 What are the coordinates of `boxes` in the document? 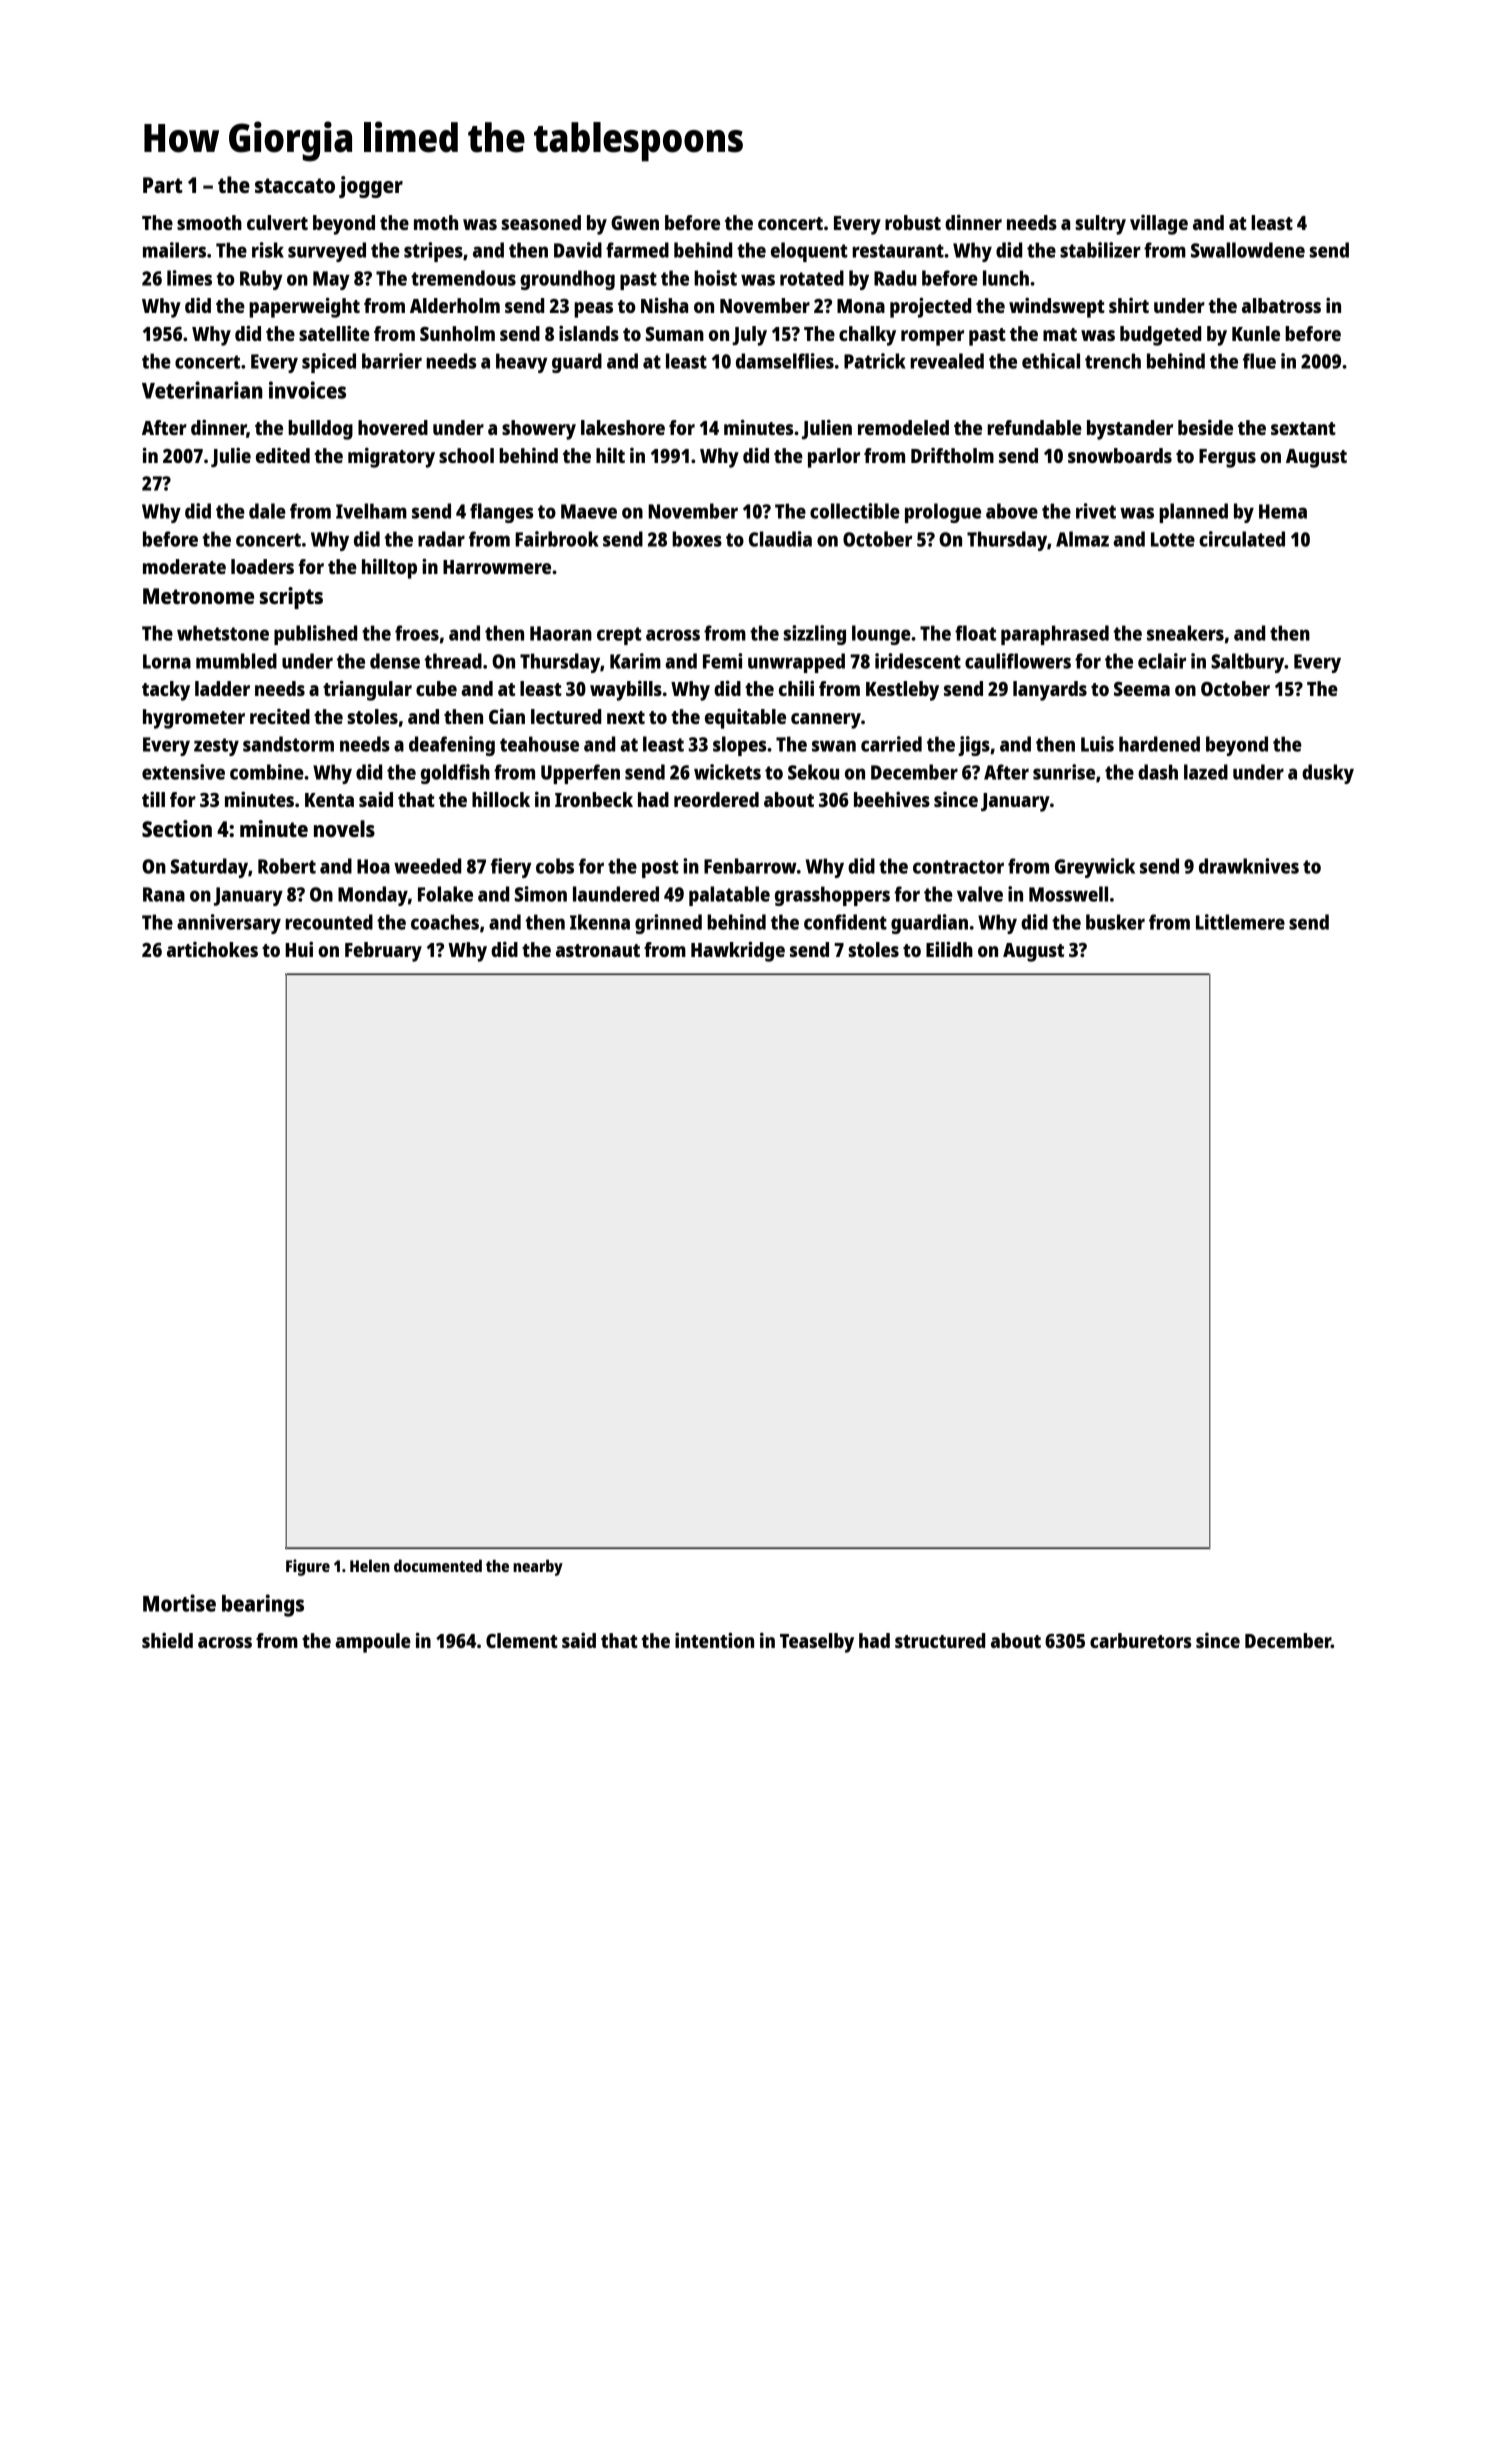 It's located at (697, 539).
